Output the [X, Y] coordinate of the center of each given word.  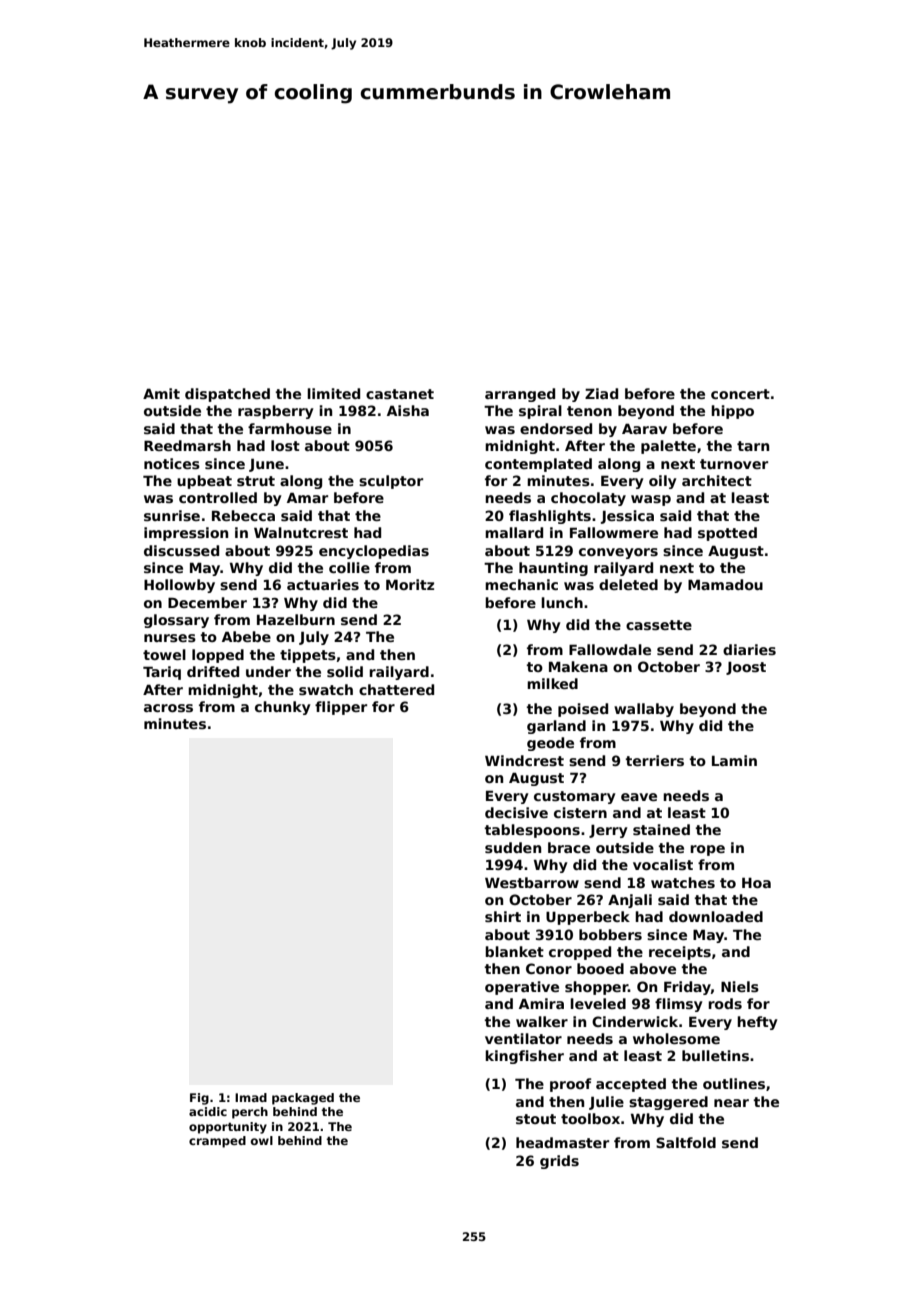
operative [522, 988]
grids [559, 1162]
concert [740, 394]
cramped [217, 1142]
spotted [727, 534]
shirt [503, 916]
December [207, 602]
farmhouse [290, 428]
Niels [740, 986]
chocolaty [588, 499]
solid [345, 671]
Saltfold [686, 1142]
